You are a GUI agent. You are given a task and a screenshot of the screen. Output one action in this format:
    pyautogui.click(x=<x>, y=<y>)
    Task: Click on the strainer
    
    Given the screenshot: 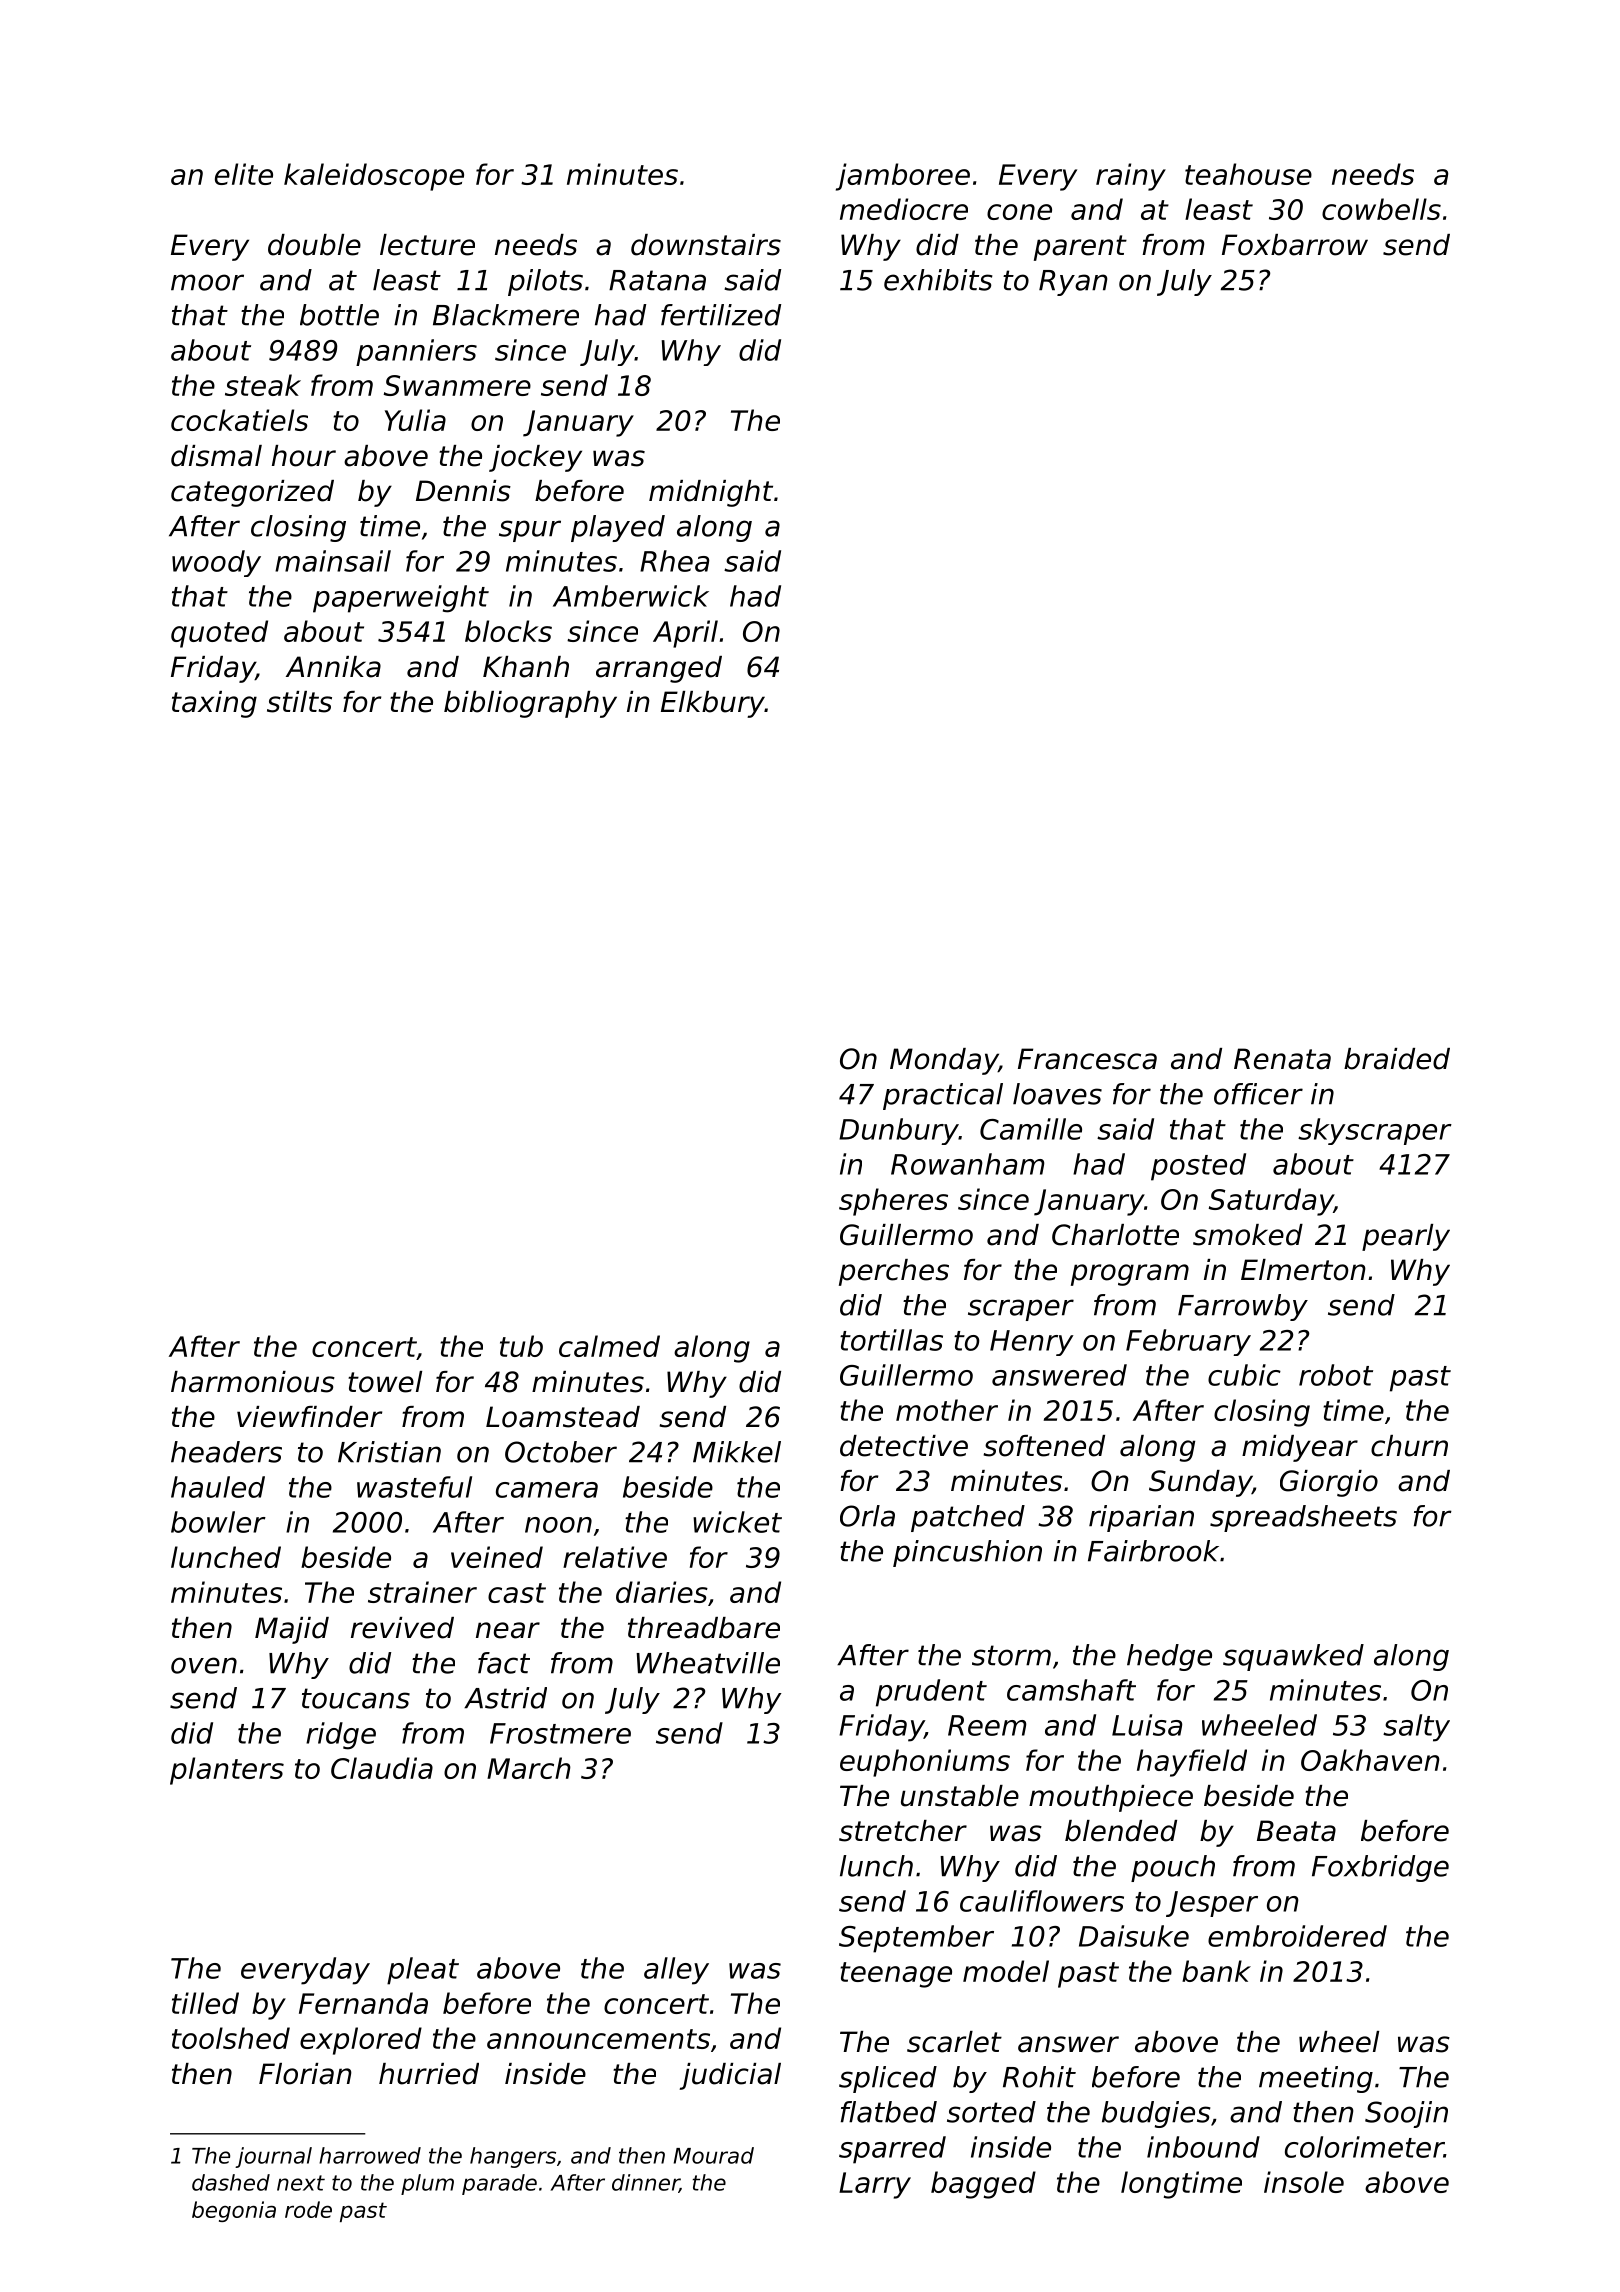 What is the action you would take?
    pyautogui.click(x=422, y=1592)
